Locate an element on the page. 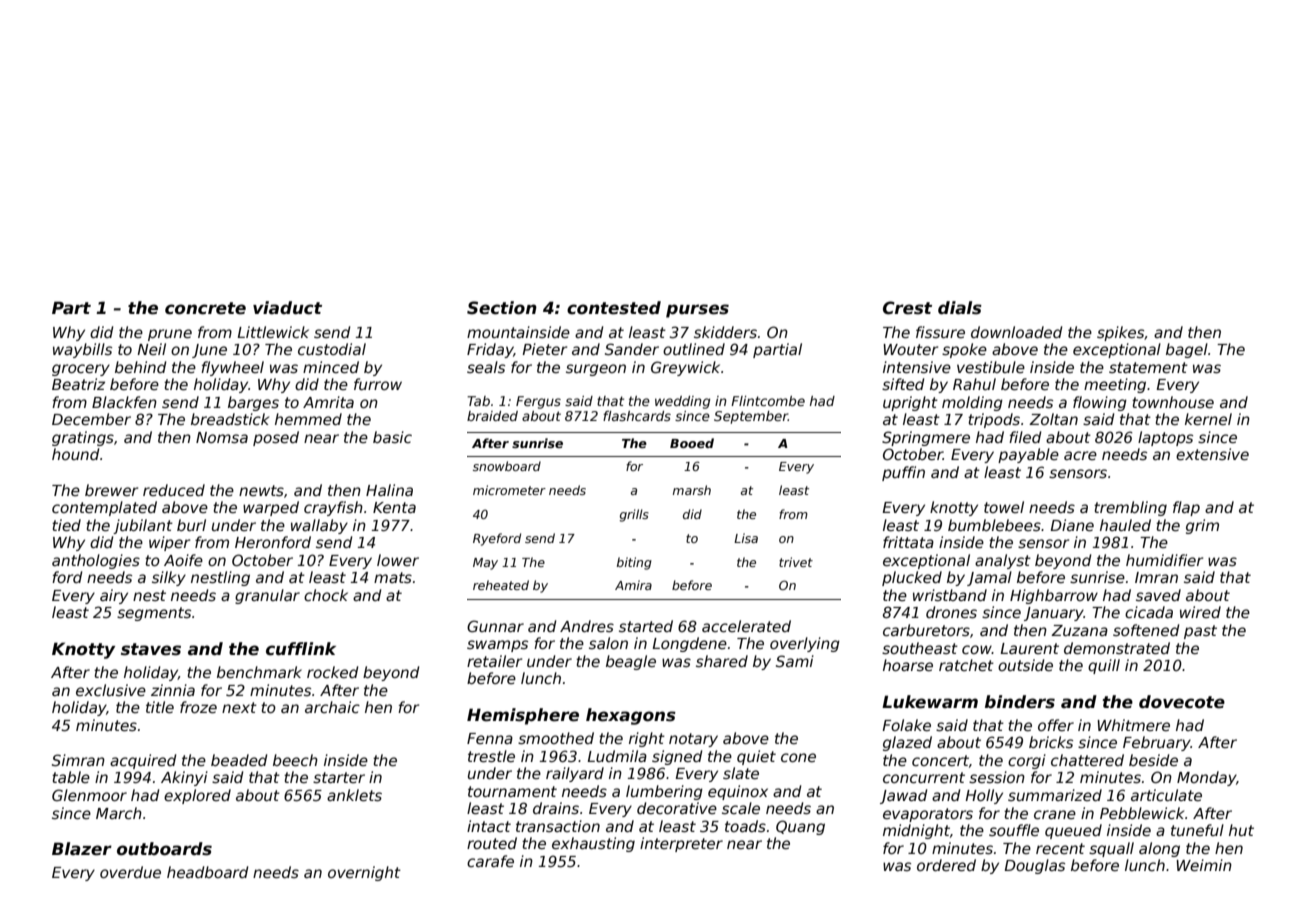 The height and width of the page is (924, 1308). contested is located at coordinates (614, 308).
